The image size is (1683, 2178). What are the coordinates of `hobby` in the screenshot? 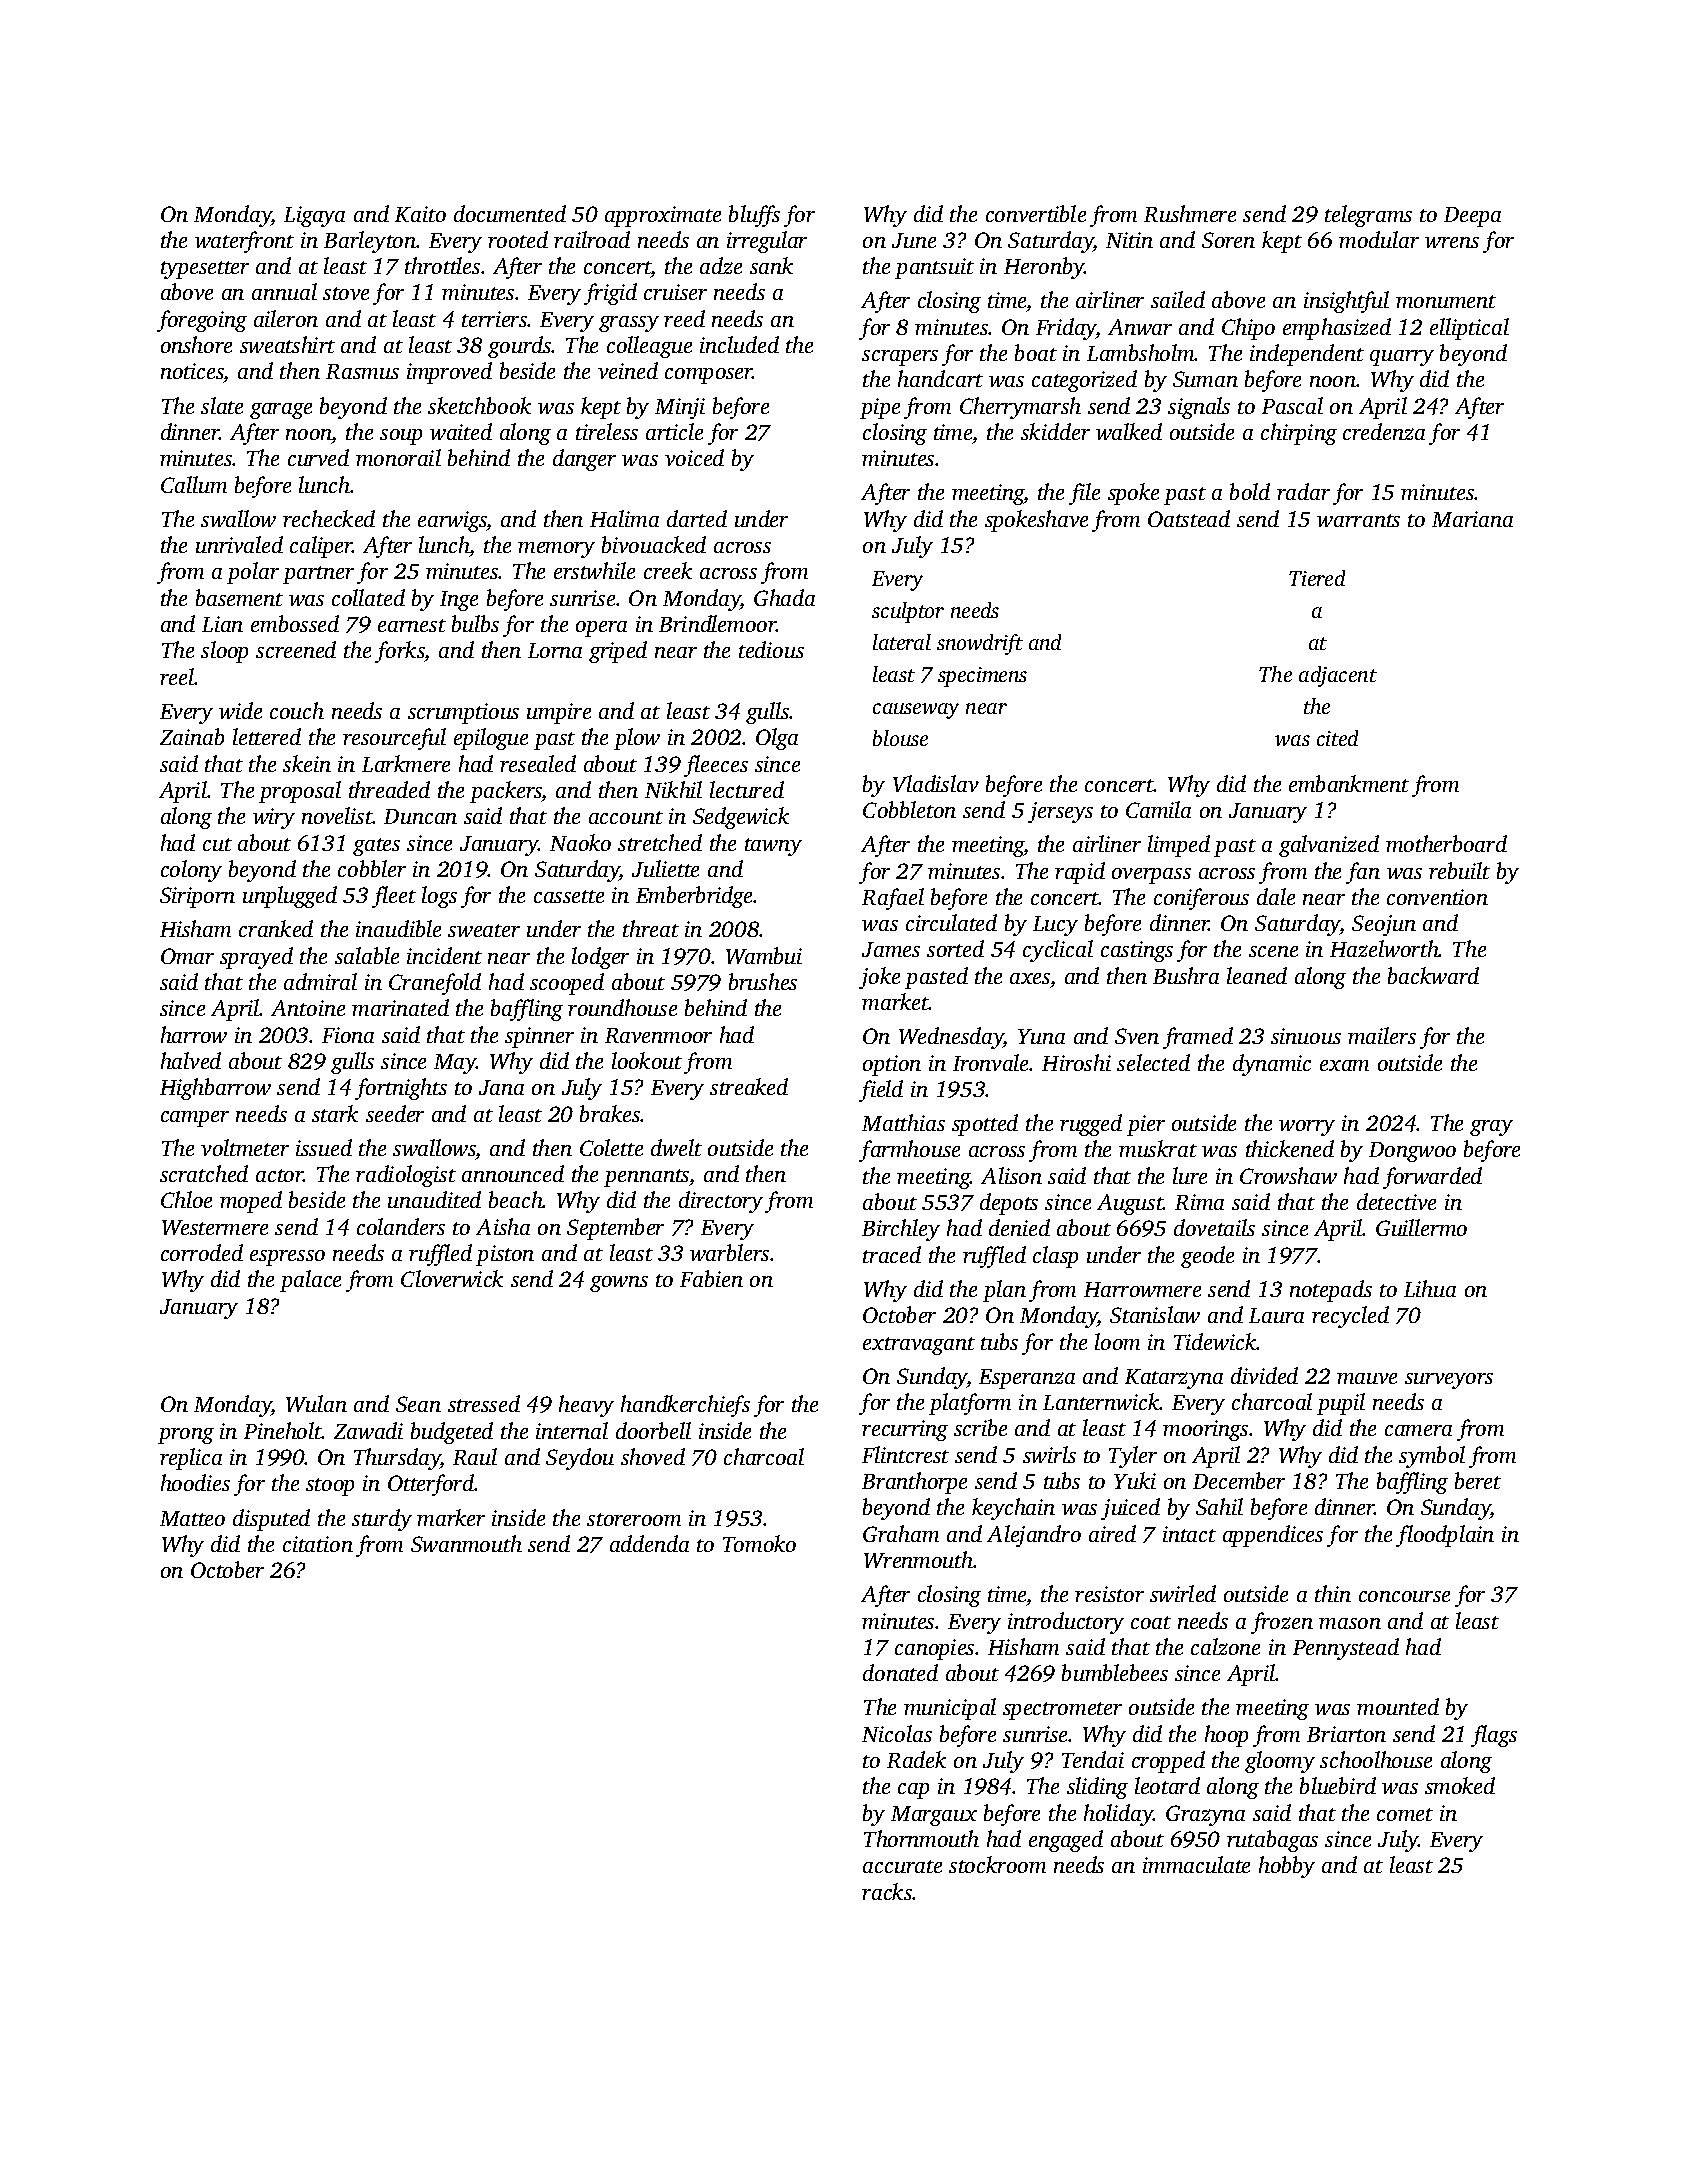 It's located at (1287, 1867).
